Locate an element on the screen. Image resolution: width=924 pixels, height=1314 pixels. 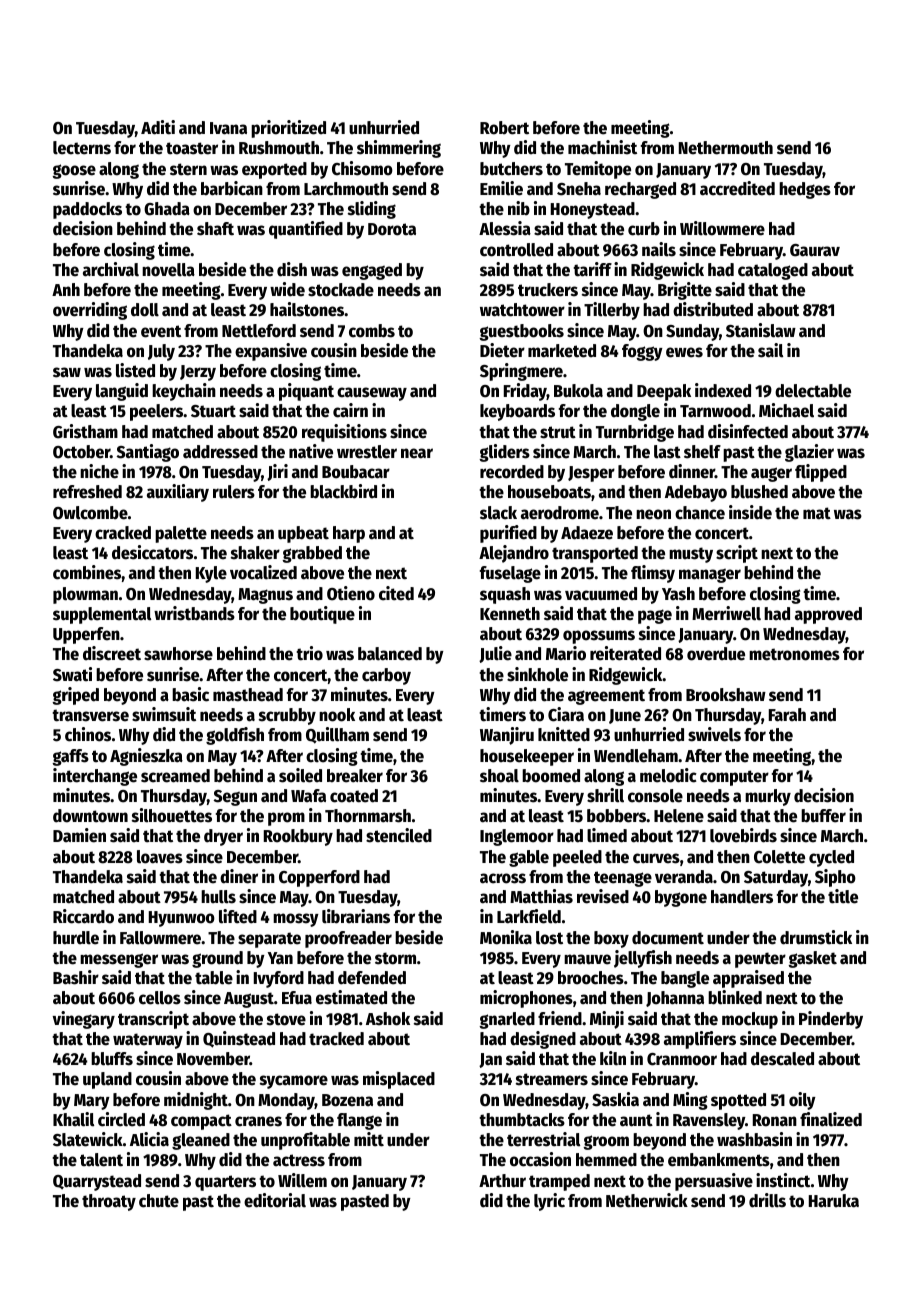
knitted is located at coordinates (564, 734).
